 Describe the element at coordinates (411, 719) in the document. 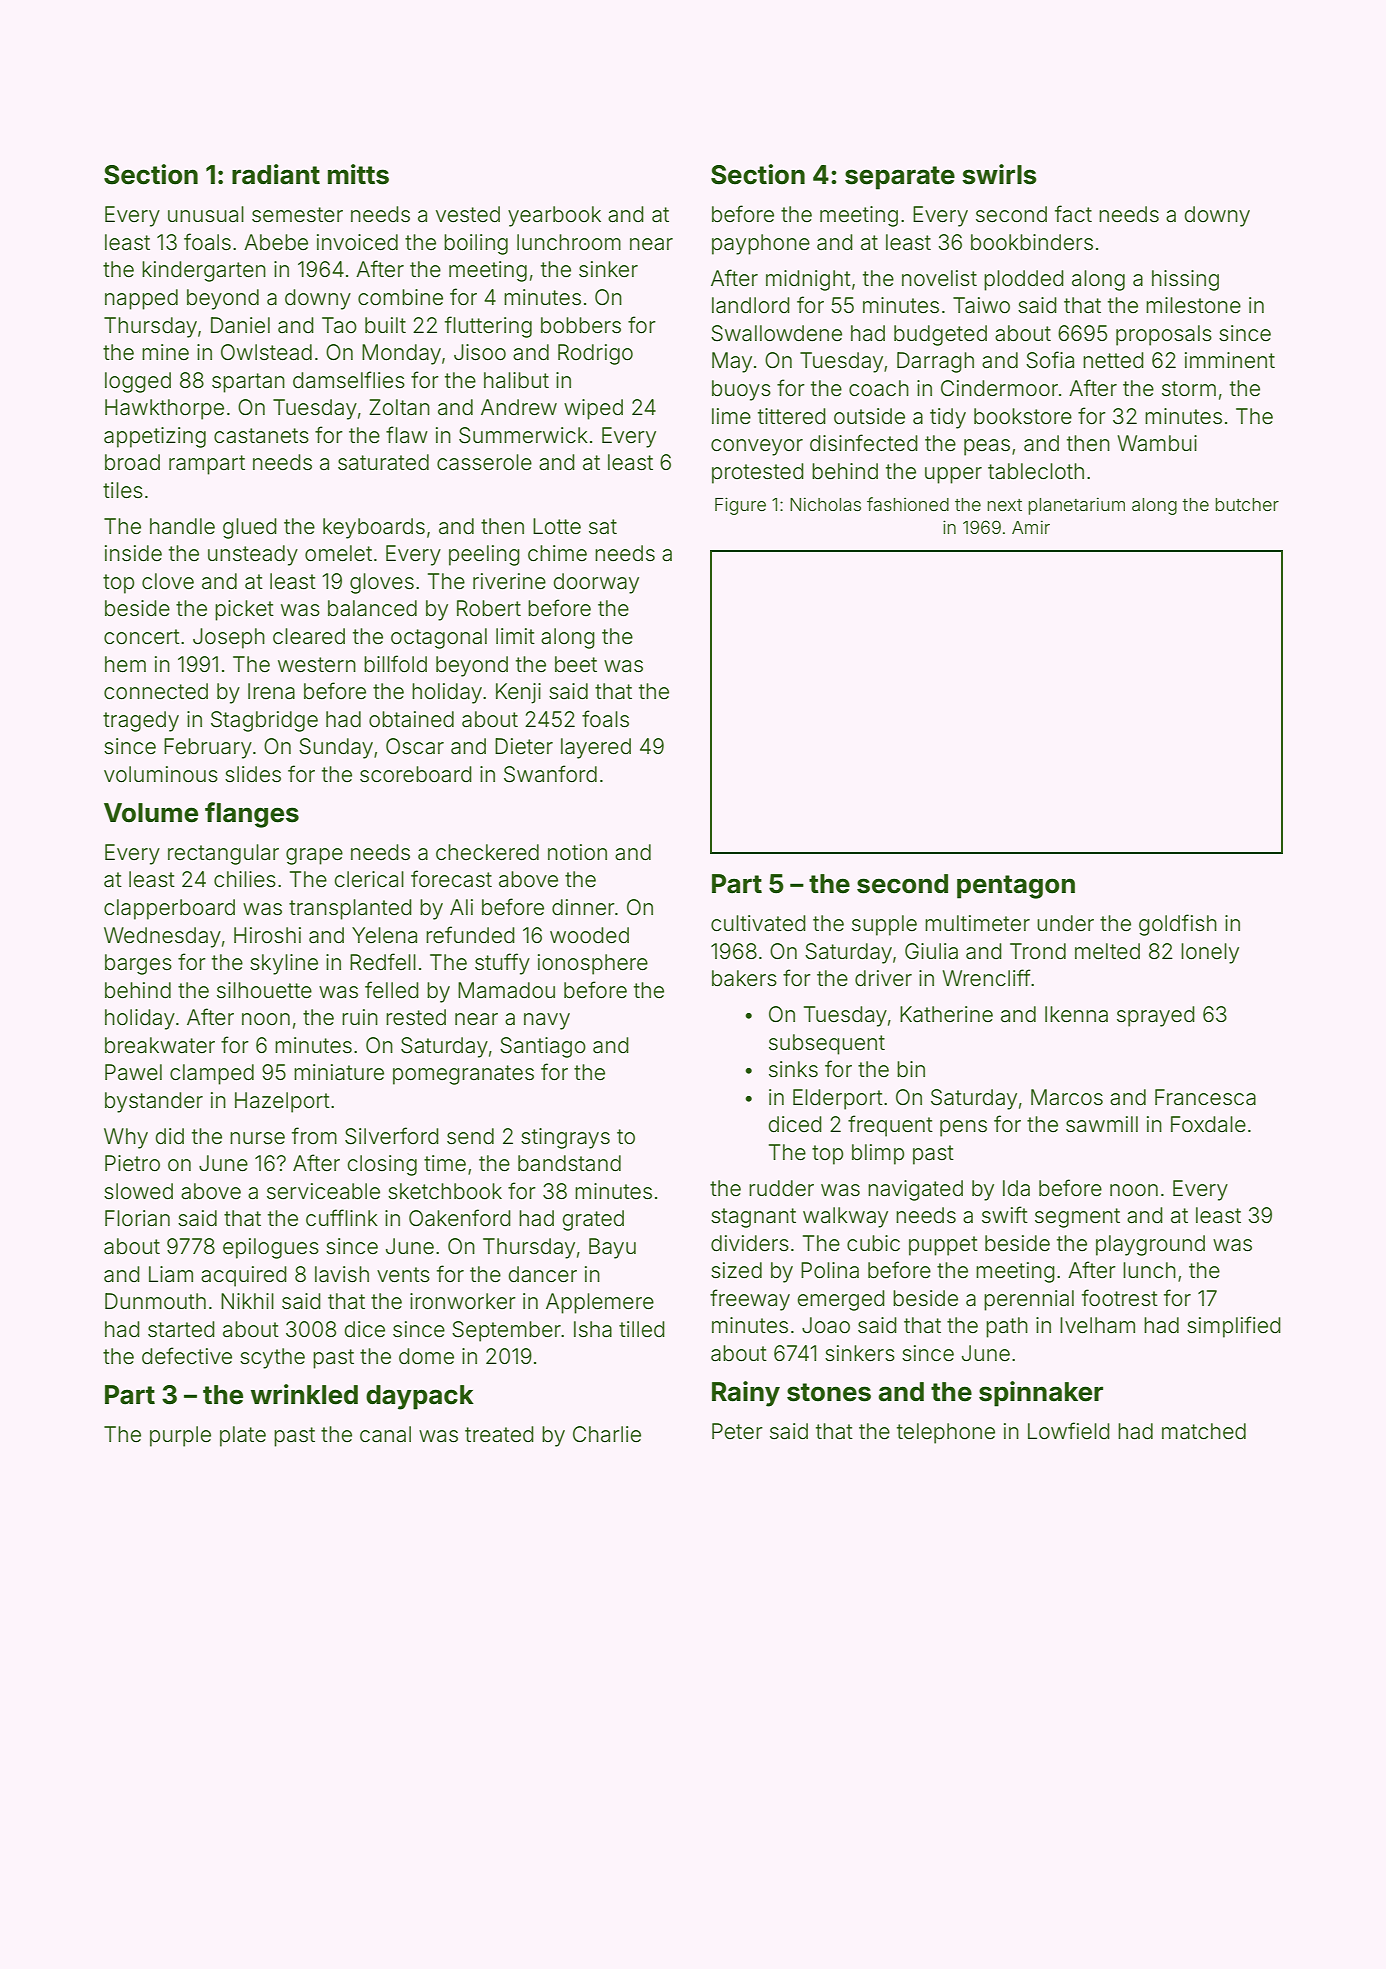

I see `obtained` at that location.
